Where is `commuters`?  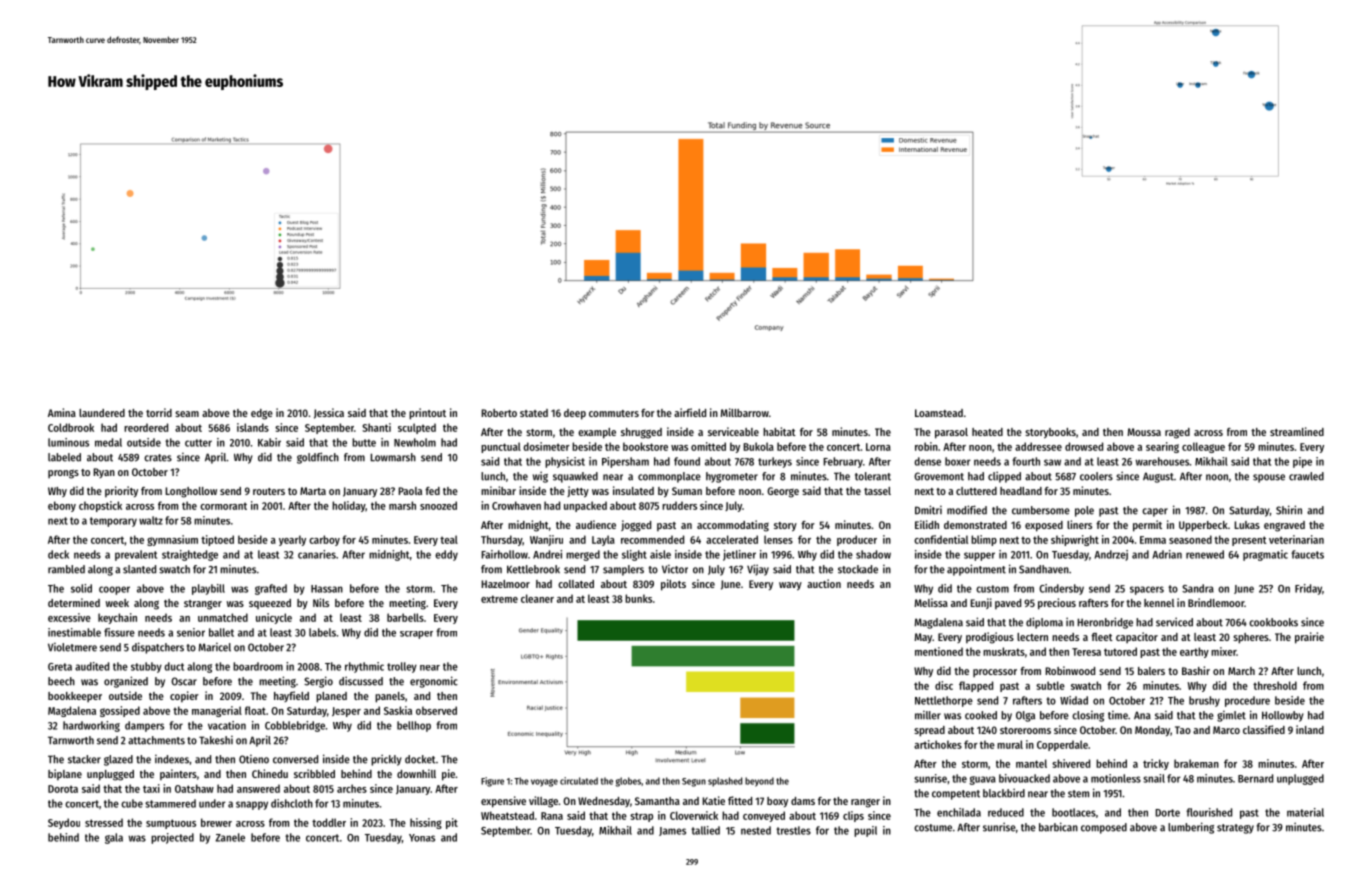
commuters is located at coordinates (614, 413).
